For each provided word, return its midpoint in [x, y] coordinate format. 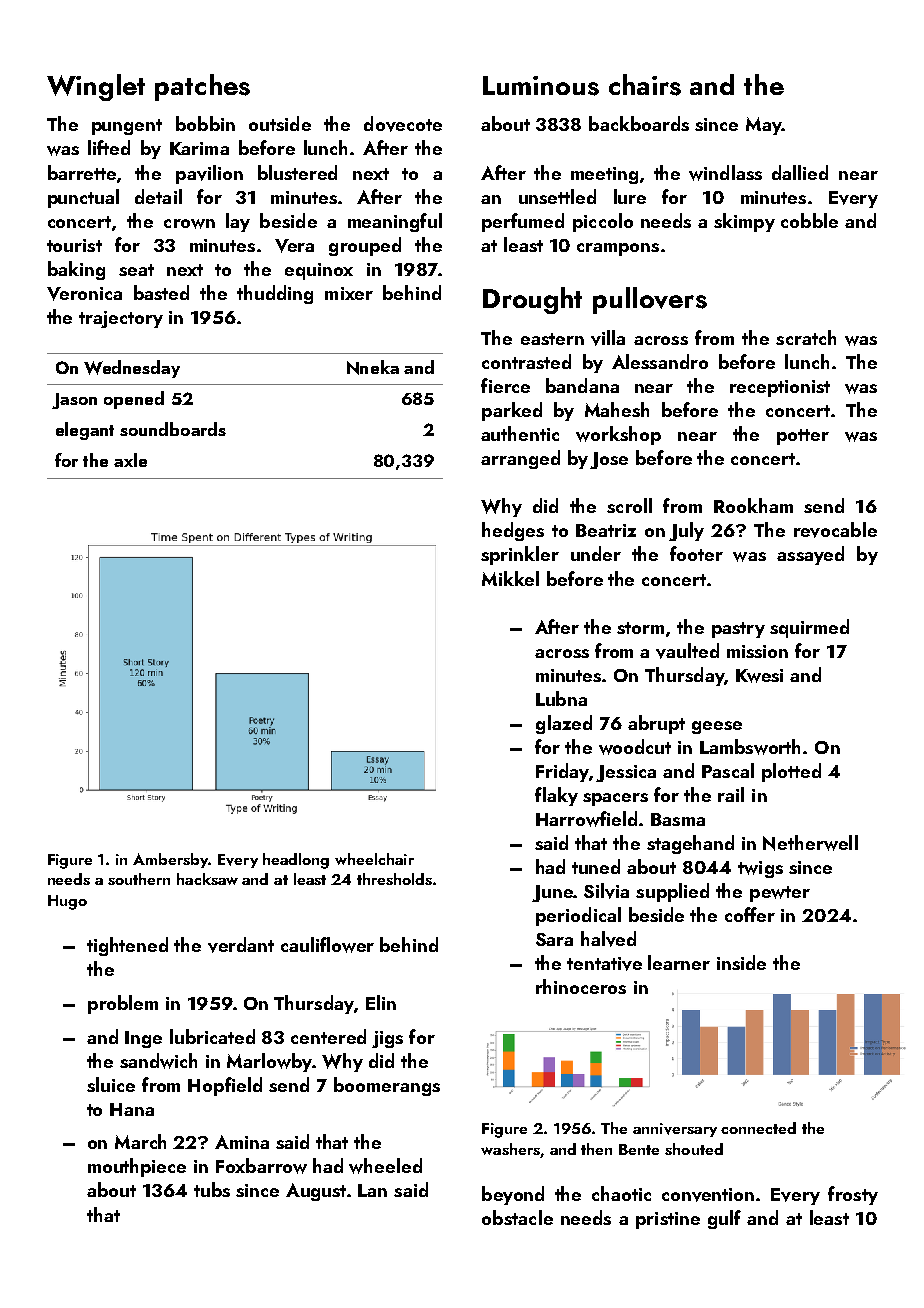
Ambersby [170, 860]
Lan [372, 1190]
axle [130, 460]
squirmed [809, 628]
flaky [556, 796]
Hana [132, 1109]
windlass [725, 173]
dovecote [403, 124]
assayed [810, 555]
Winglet [96, 87]
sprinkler [520, 555]
